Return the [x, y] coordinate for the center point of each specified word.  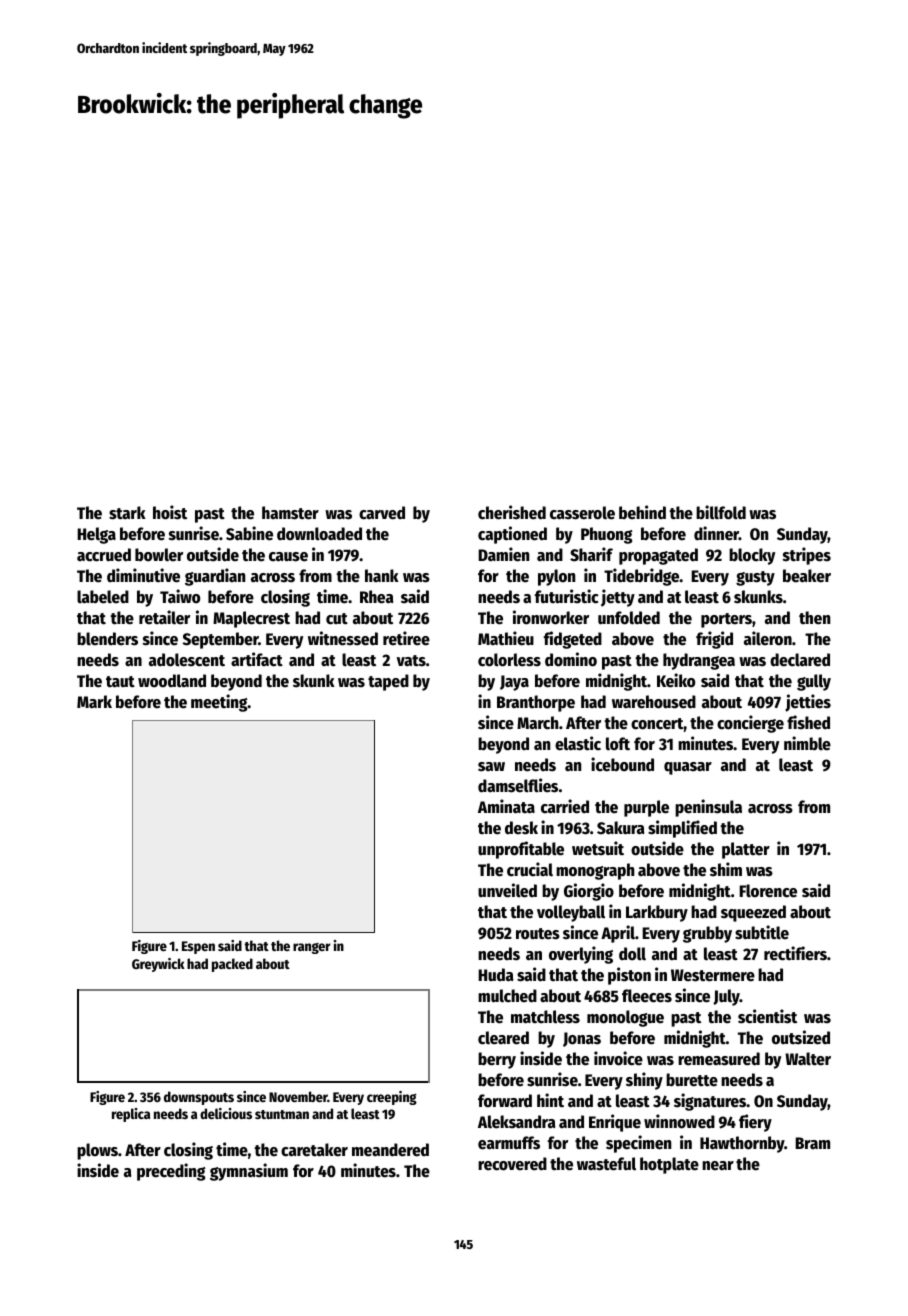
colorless [509, 660]
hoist [170, 512]
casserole [582, 513]
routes [538, 934]
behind [642, 512]
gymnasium [249, 1172]
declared [800, 660]
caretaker [314, 1150]
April [618, 934]
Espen [198, 947]
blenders [107, 639]
